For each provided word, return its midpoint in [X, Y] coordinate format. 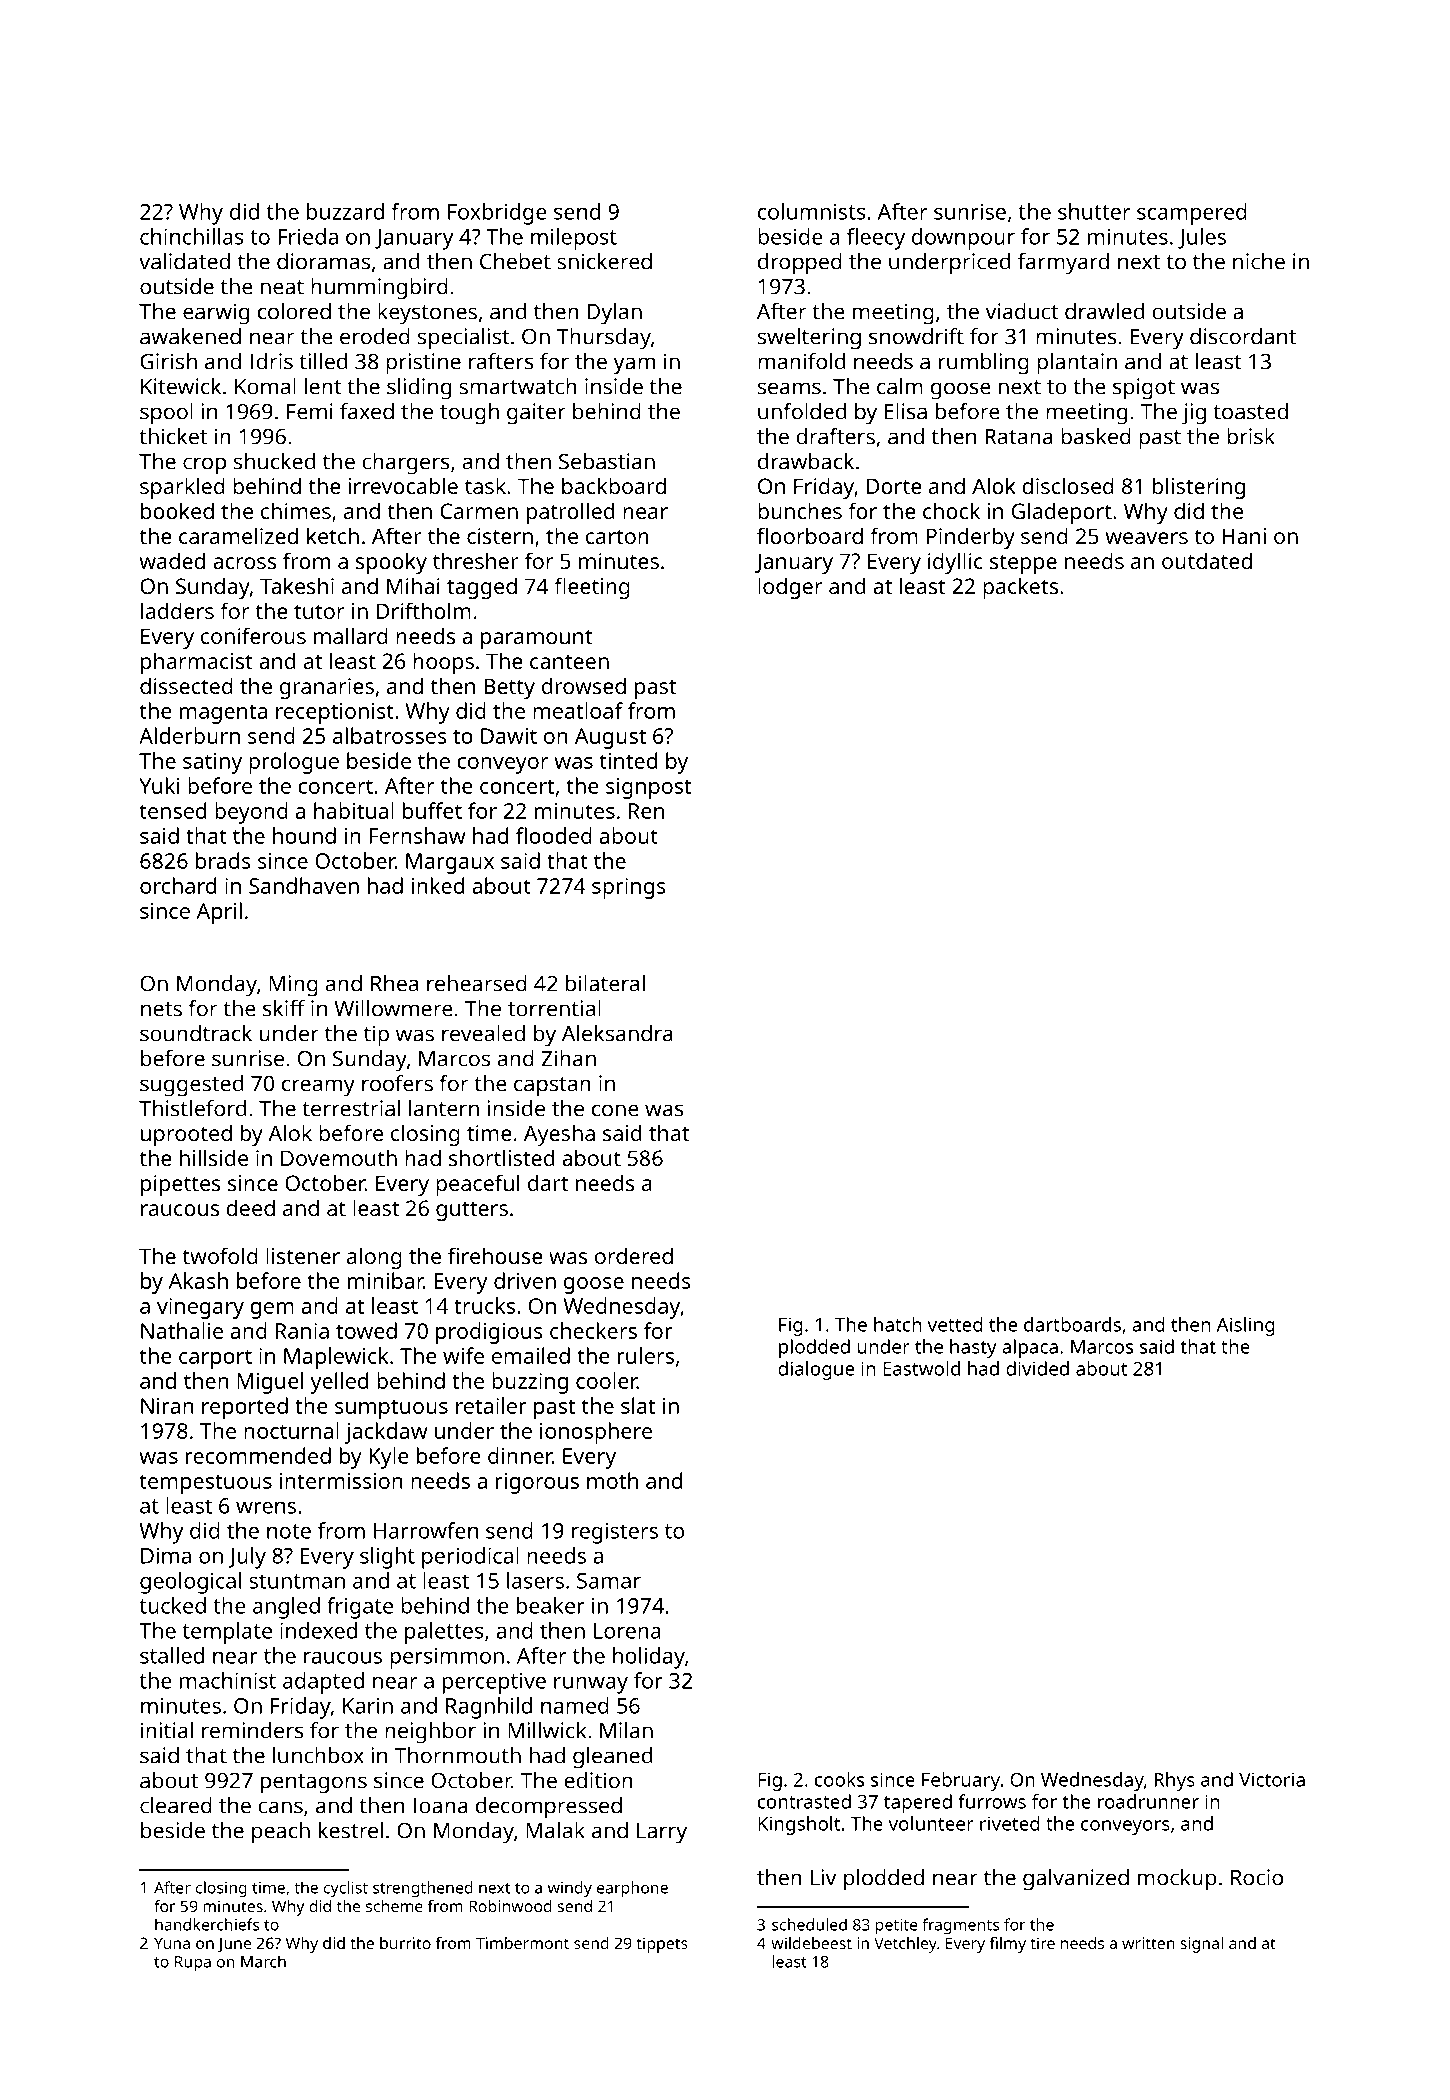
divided [1037, 1368]
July [247, 1558]
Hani [1244, 536]
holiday [649, 1658]
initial [167, 1730]
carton [617, 537]
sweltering [809, 339]
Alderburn [189, 735]
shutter [1094, 211]
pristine [423, 364]
